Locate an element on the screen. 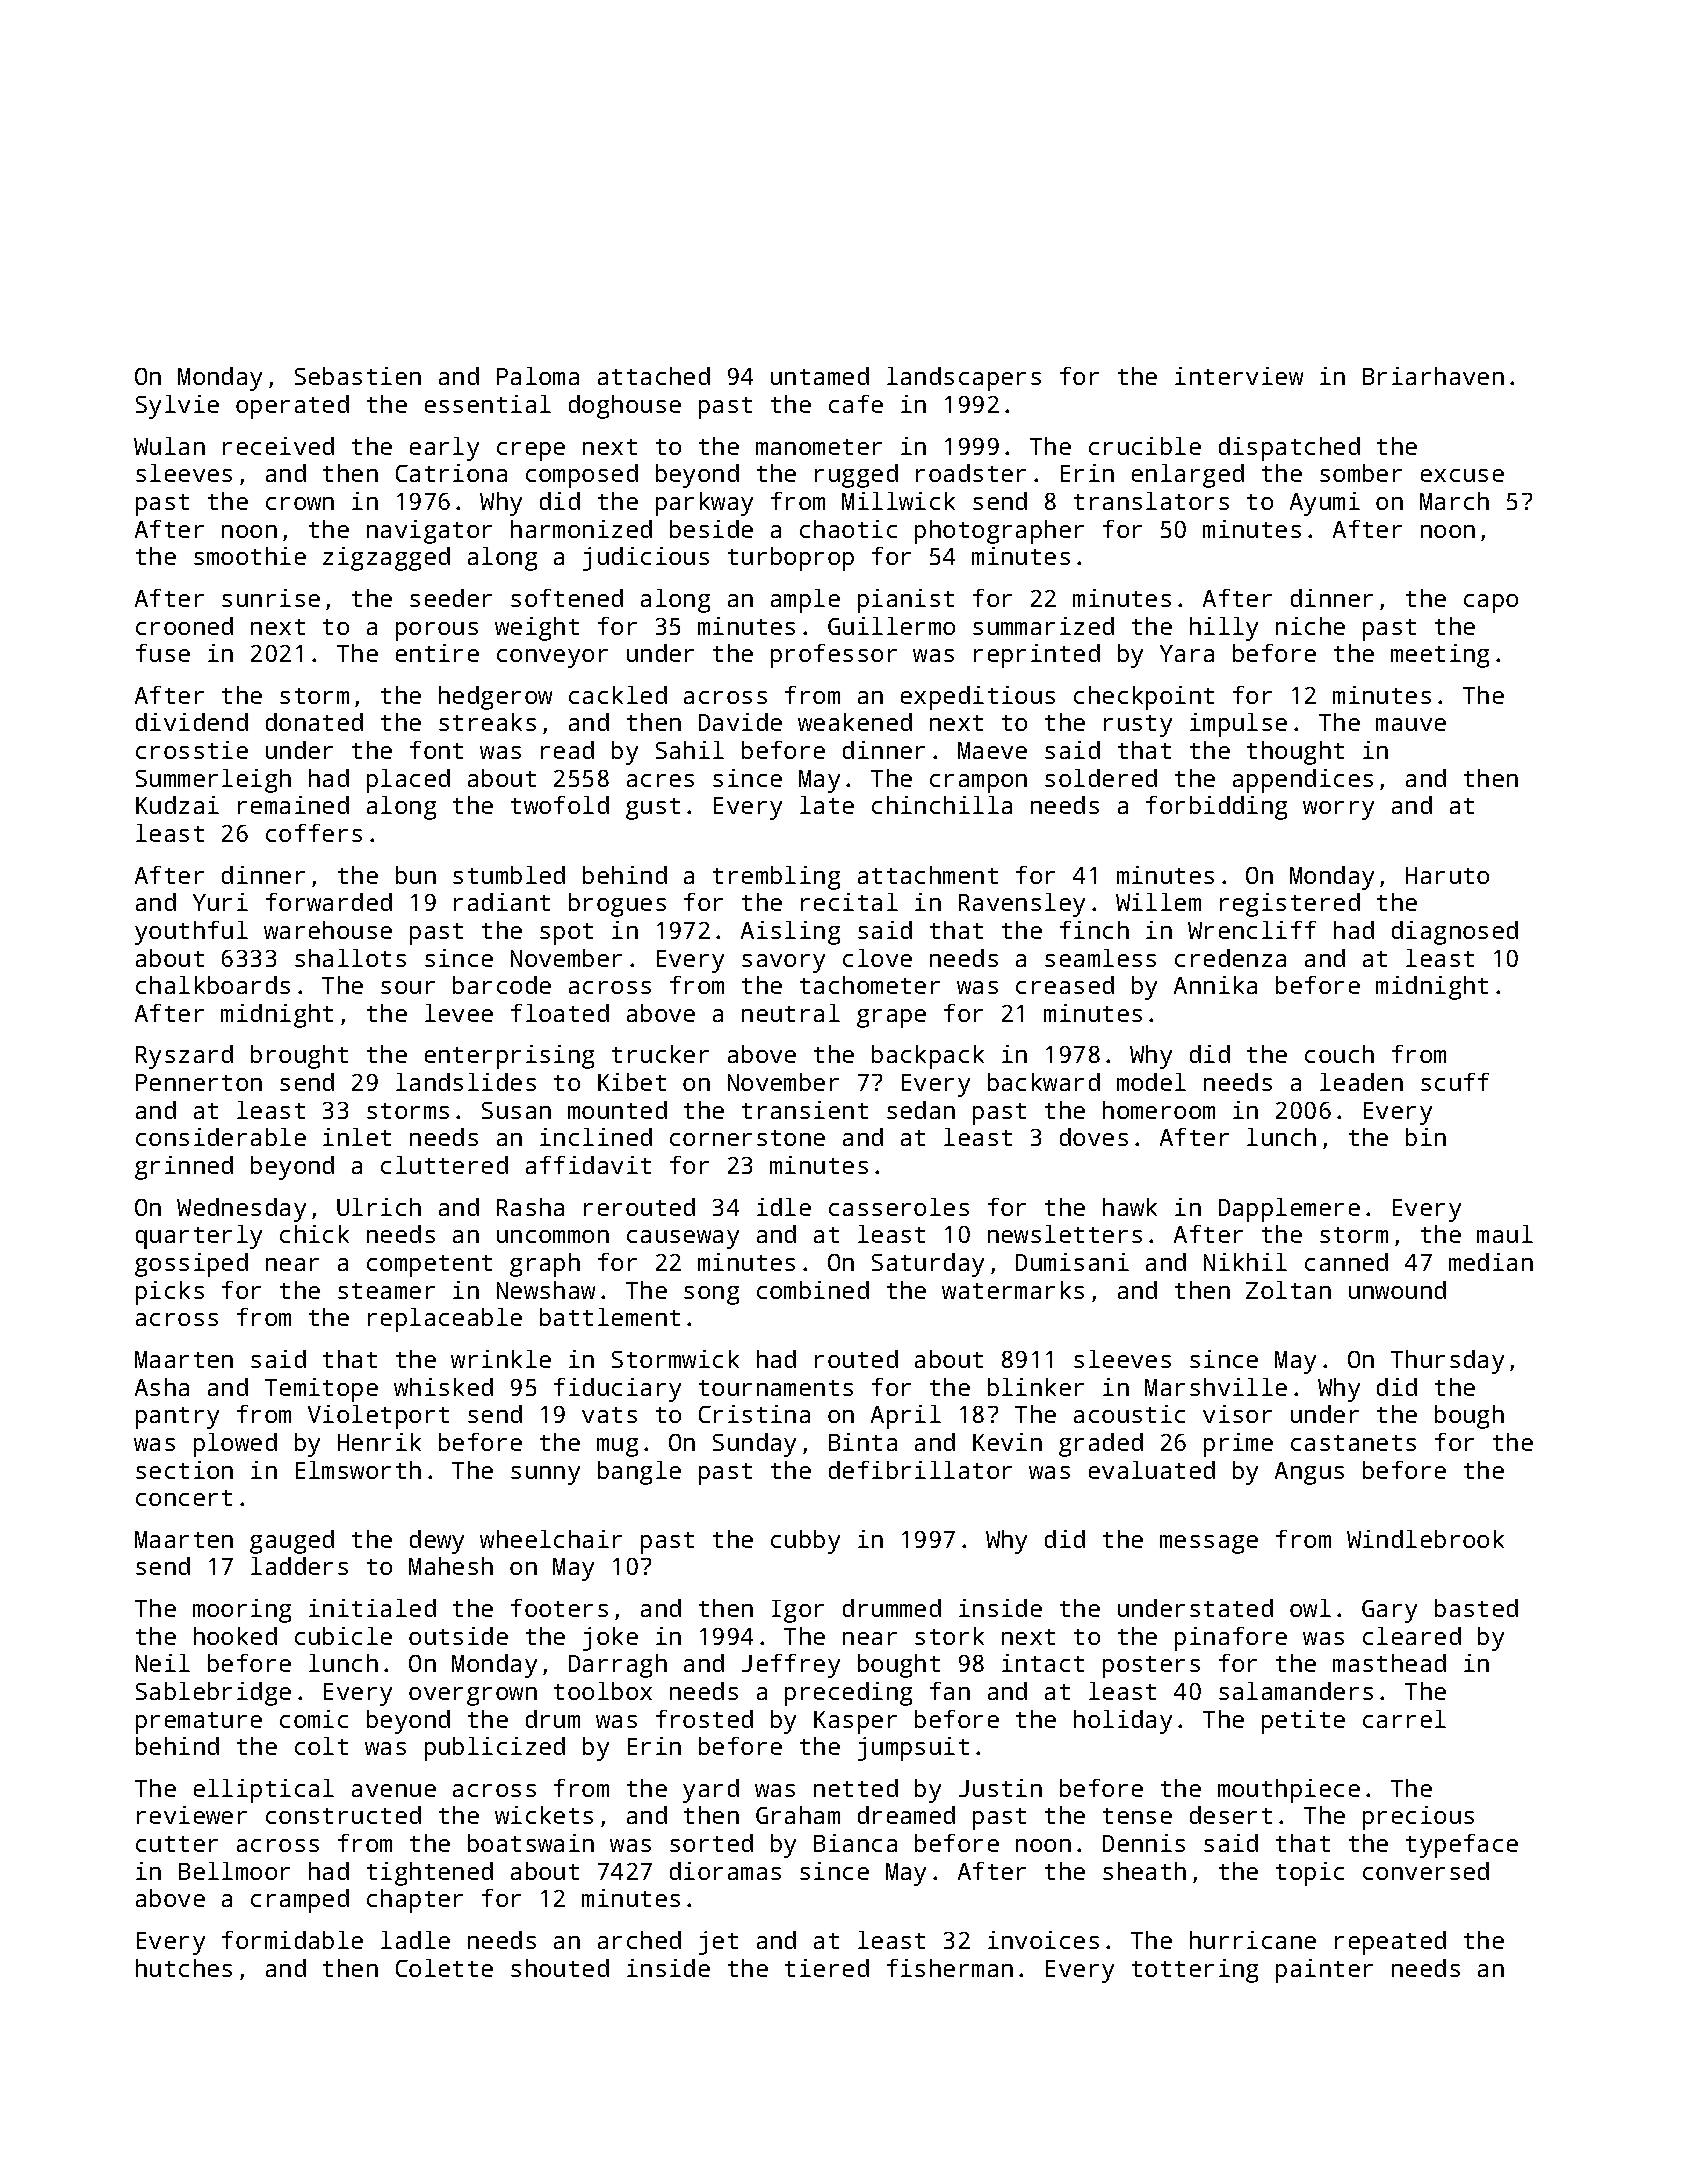  bangle is located at coordinates (639, 1473).
